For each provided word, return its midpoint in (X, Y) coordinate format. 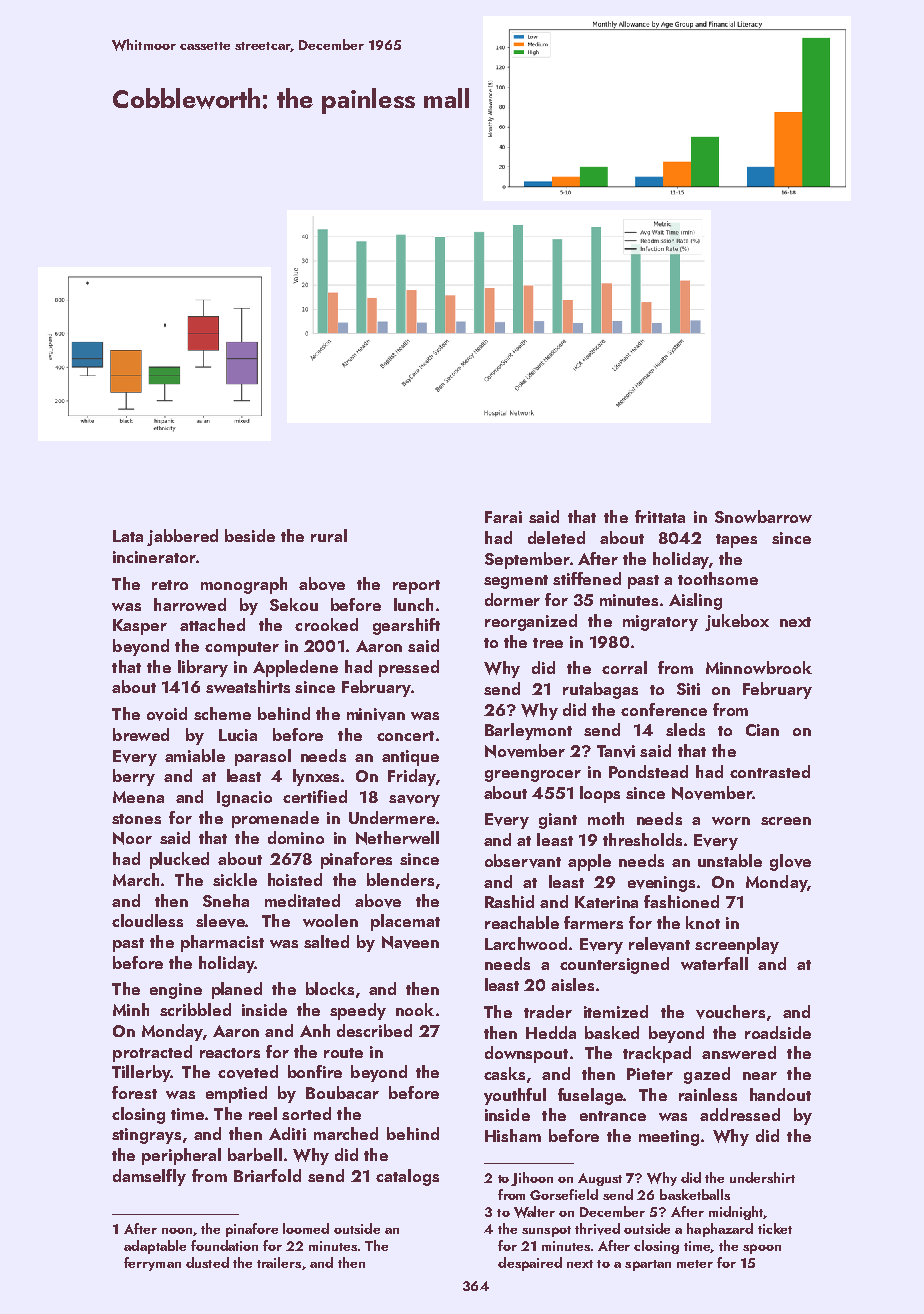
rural (329, 535)
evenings (661, 884)
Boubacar (342, 1092)
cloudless (147, 920)
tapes (736, 541)
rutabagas (600, 690)
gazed (707, 1075)
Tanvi (616, 751)
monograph (244, 585)
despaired (530, 1264)
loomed (306, 1228)
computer (242, 649)
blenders (400, 879)
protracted (152, 1053)
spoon (762, 1249)
